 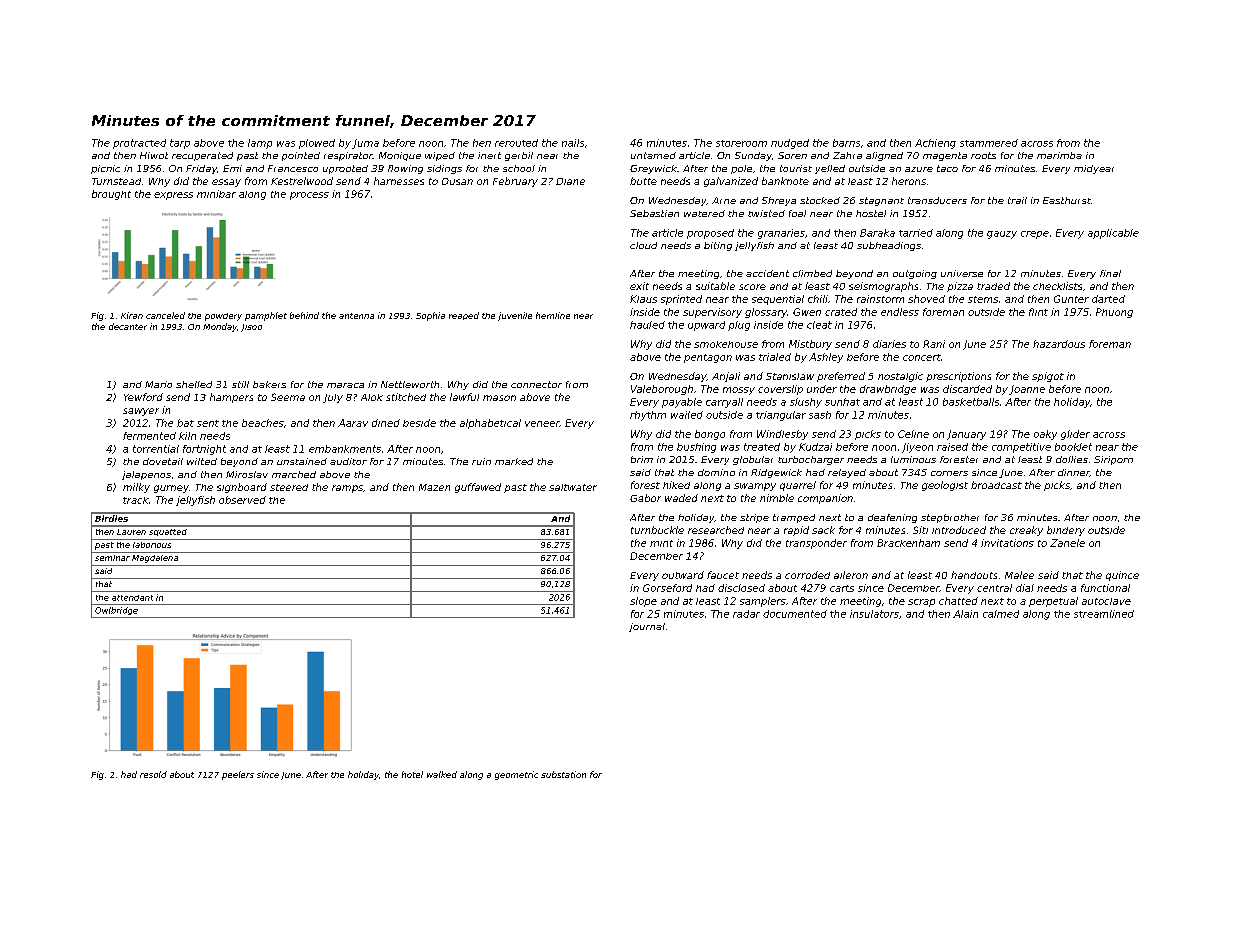 What do you see at coordinates (563, 774) in the screenshot?
I see `substation` at bounding box center [563, 774].
